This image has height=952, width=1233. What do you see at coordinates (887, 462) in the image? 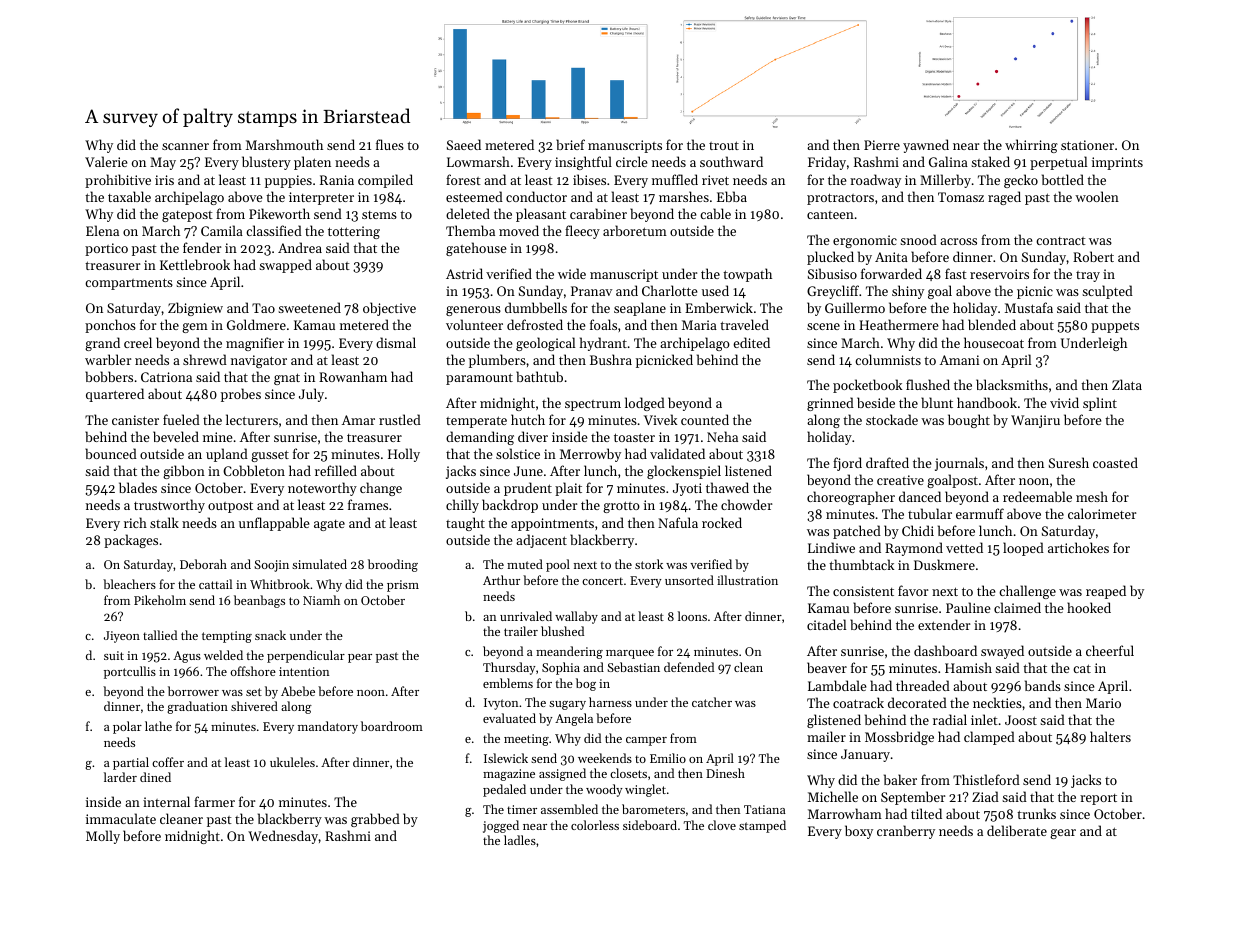
I see `drafted` at bounding box center [887, 462].
